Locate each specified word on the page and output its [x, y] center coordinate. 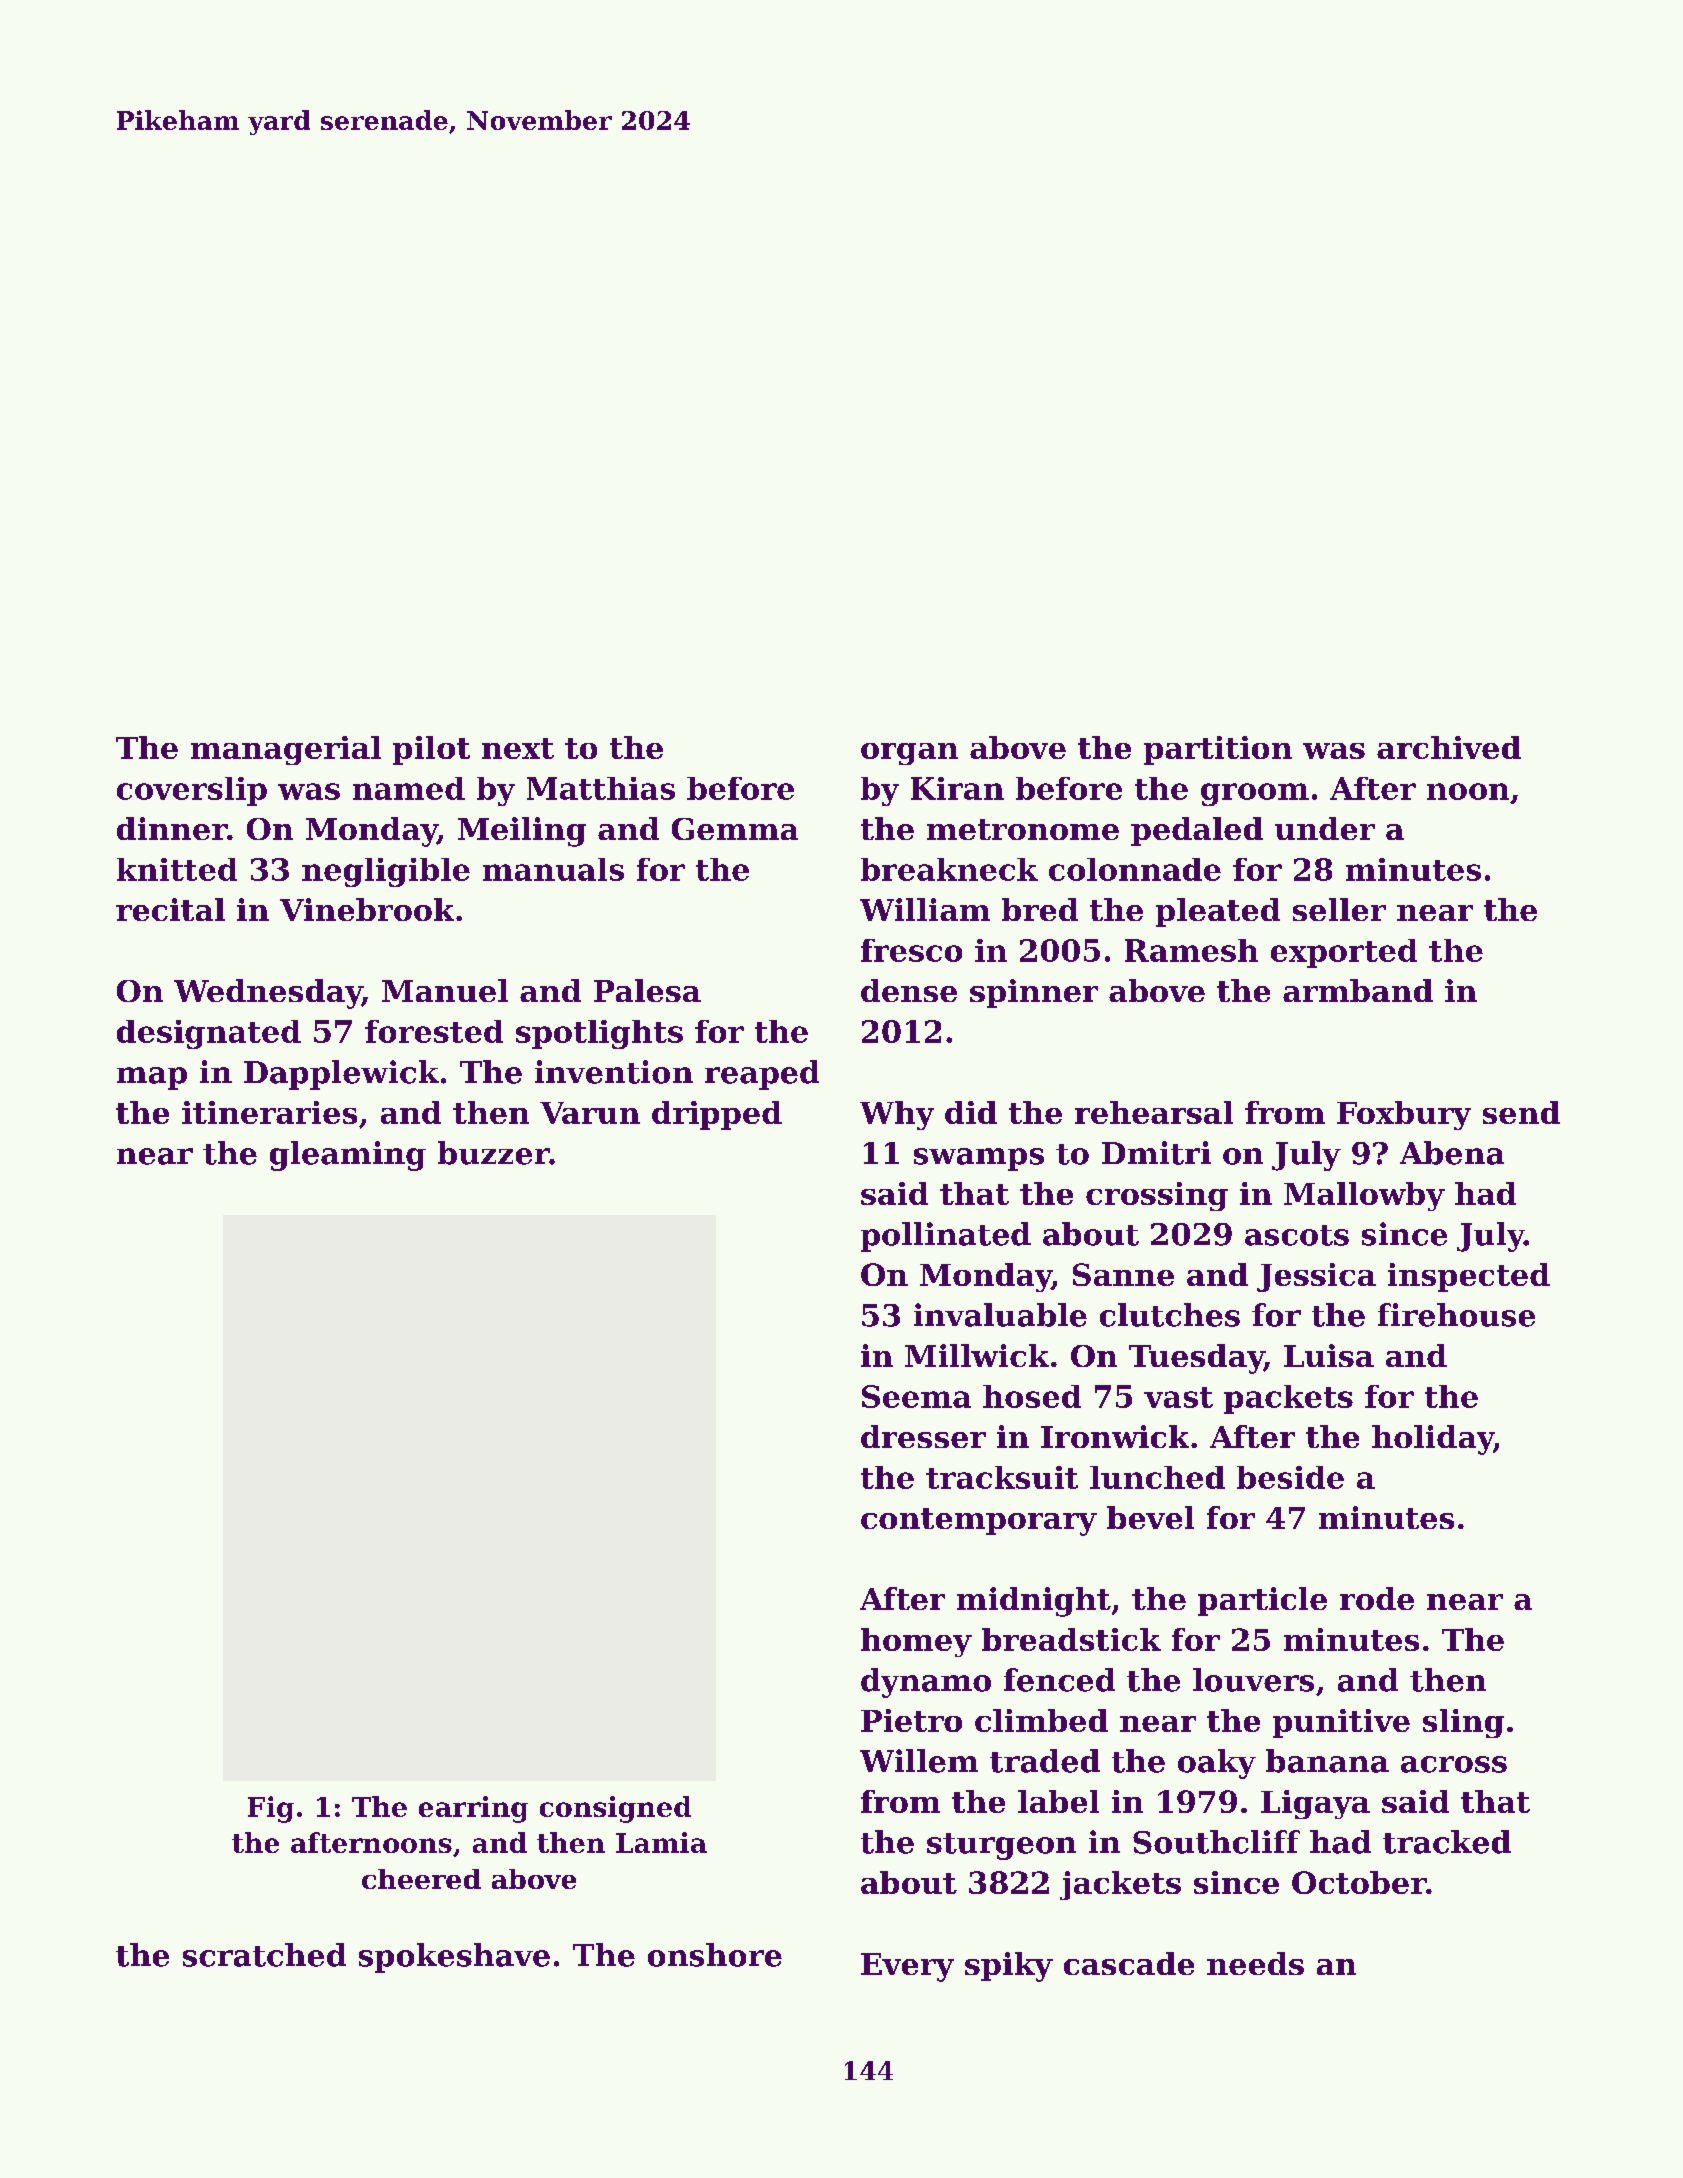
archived [1449, 747]
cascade [1129, 1963]
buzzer [494, 1153]
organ [909, 754]
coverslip [192, 791]
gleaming [348, 1156]
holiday [1433, 1440]
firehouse [1456, 1315]
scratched [264, 1955]
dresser [923, 1436]
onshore [715, 1955]
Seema [916, 1396]
